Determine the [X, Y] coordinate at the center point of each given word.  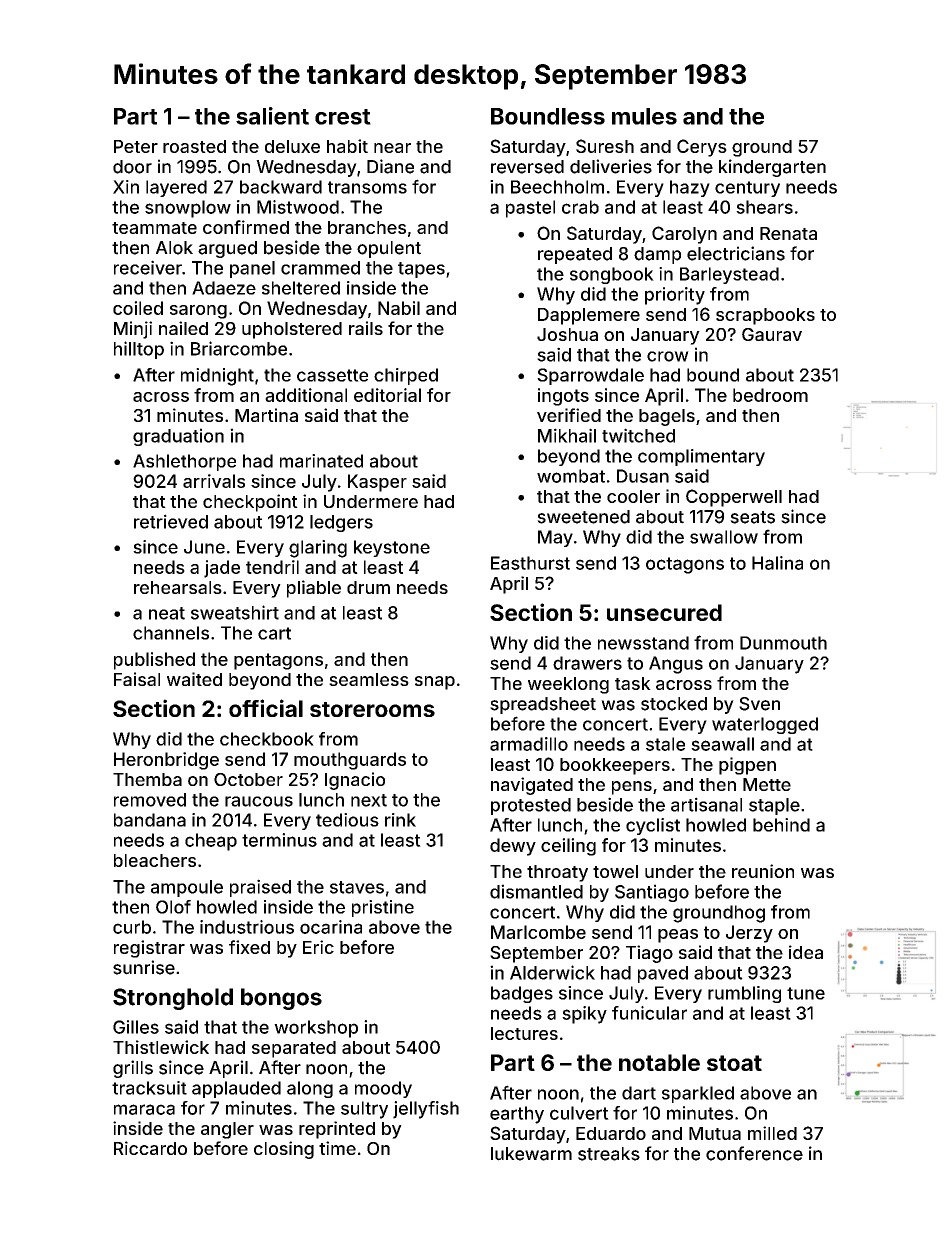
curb [132, 927]
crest [343, 117]
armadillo [529, 744]
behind [781, 825]
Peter [136, 146]
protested [531, 806]
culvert [579, 1113]
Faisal [137, 679]
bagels [667, 417]
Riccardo [150, 1148]
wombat [571, 476]
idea [806, 952]
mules [644, 116]
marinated [321, 461]
